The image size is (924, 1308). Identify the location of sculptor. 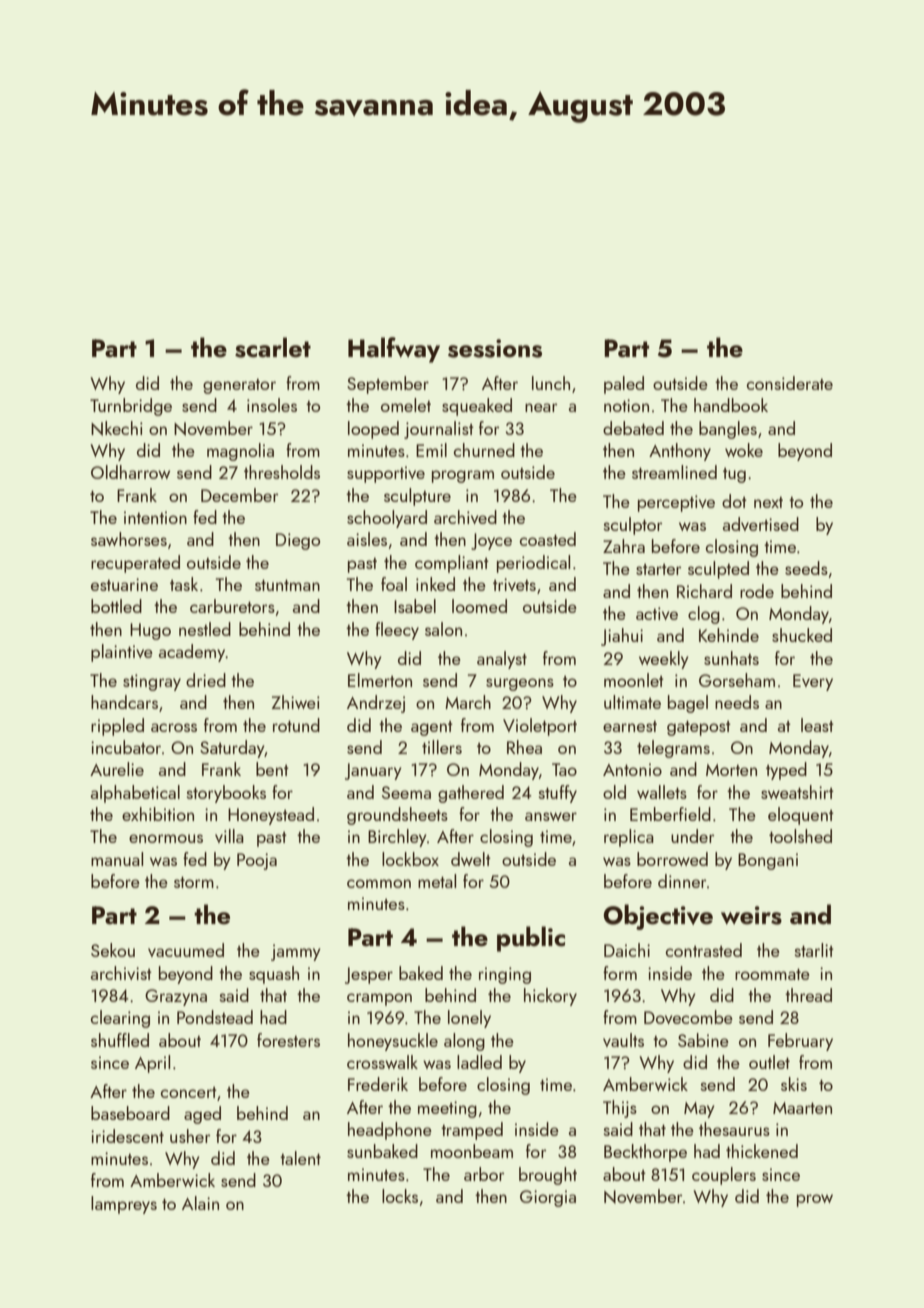
(633, 526).
